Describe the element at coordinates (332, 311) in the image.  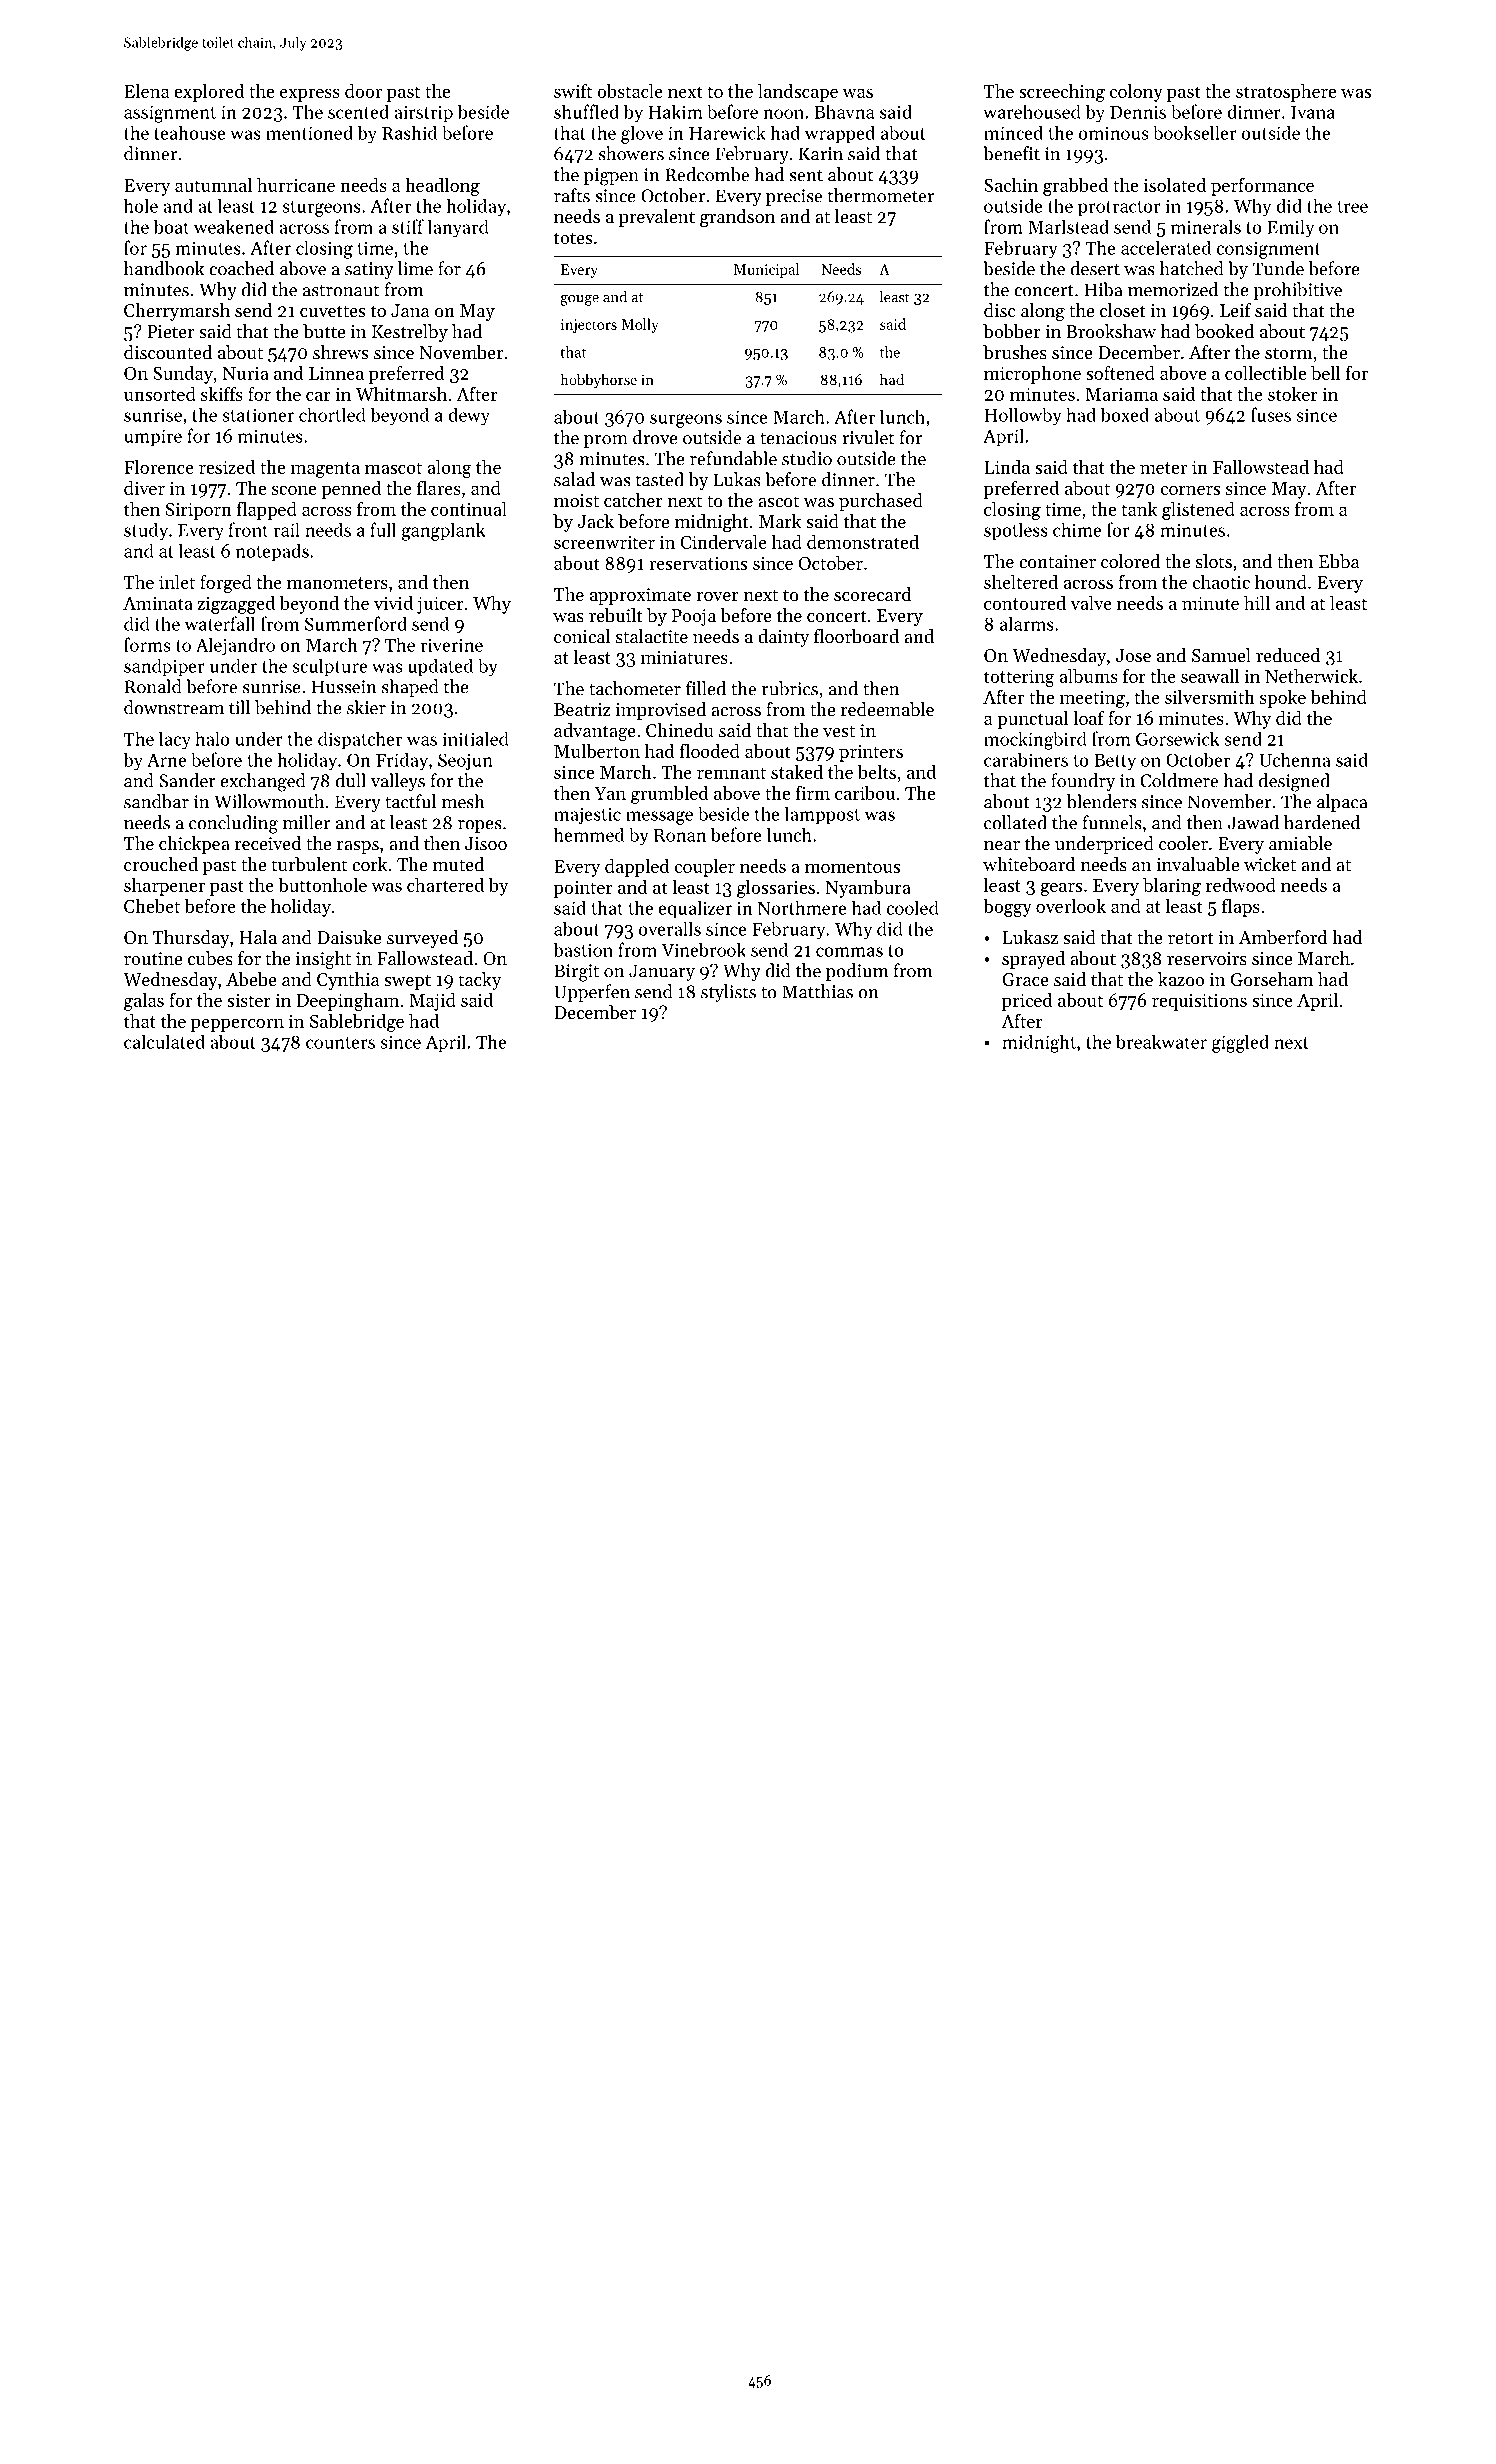
I see `cuvettes` at that location.
